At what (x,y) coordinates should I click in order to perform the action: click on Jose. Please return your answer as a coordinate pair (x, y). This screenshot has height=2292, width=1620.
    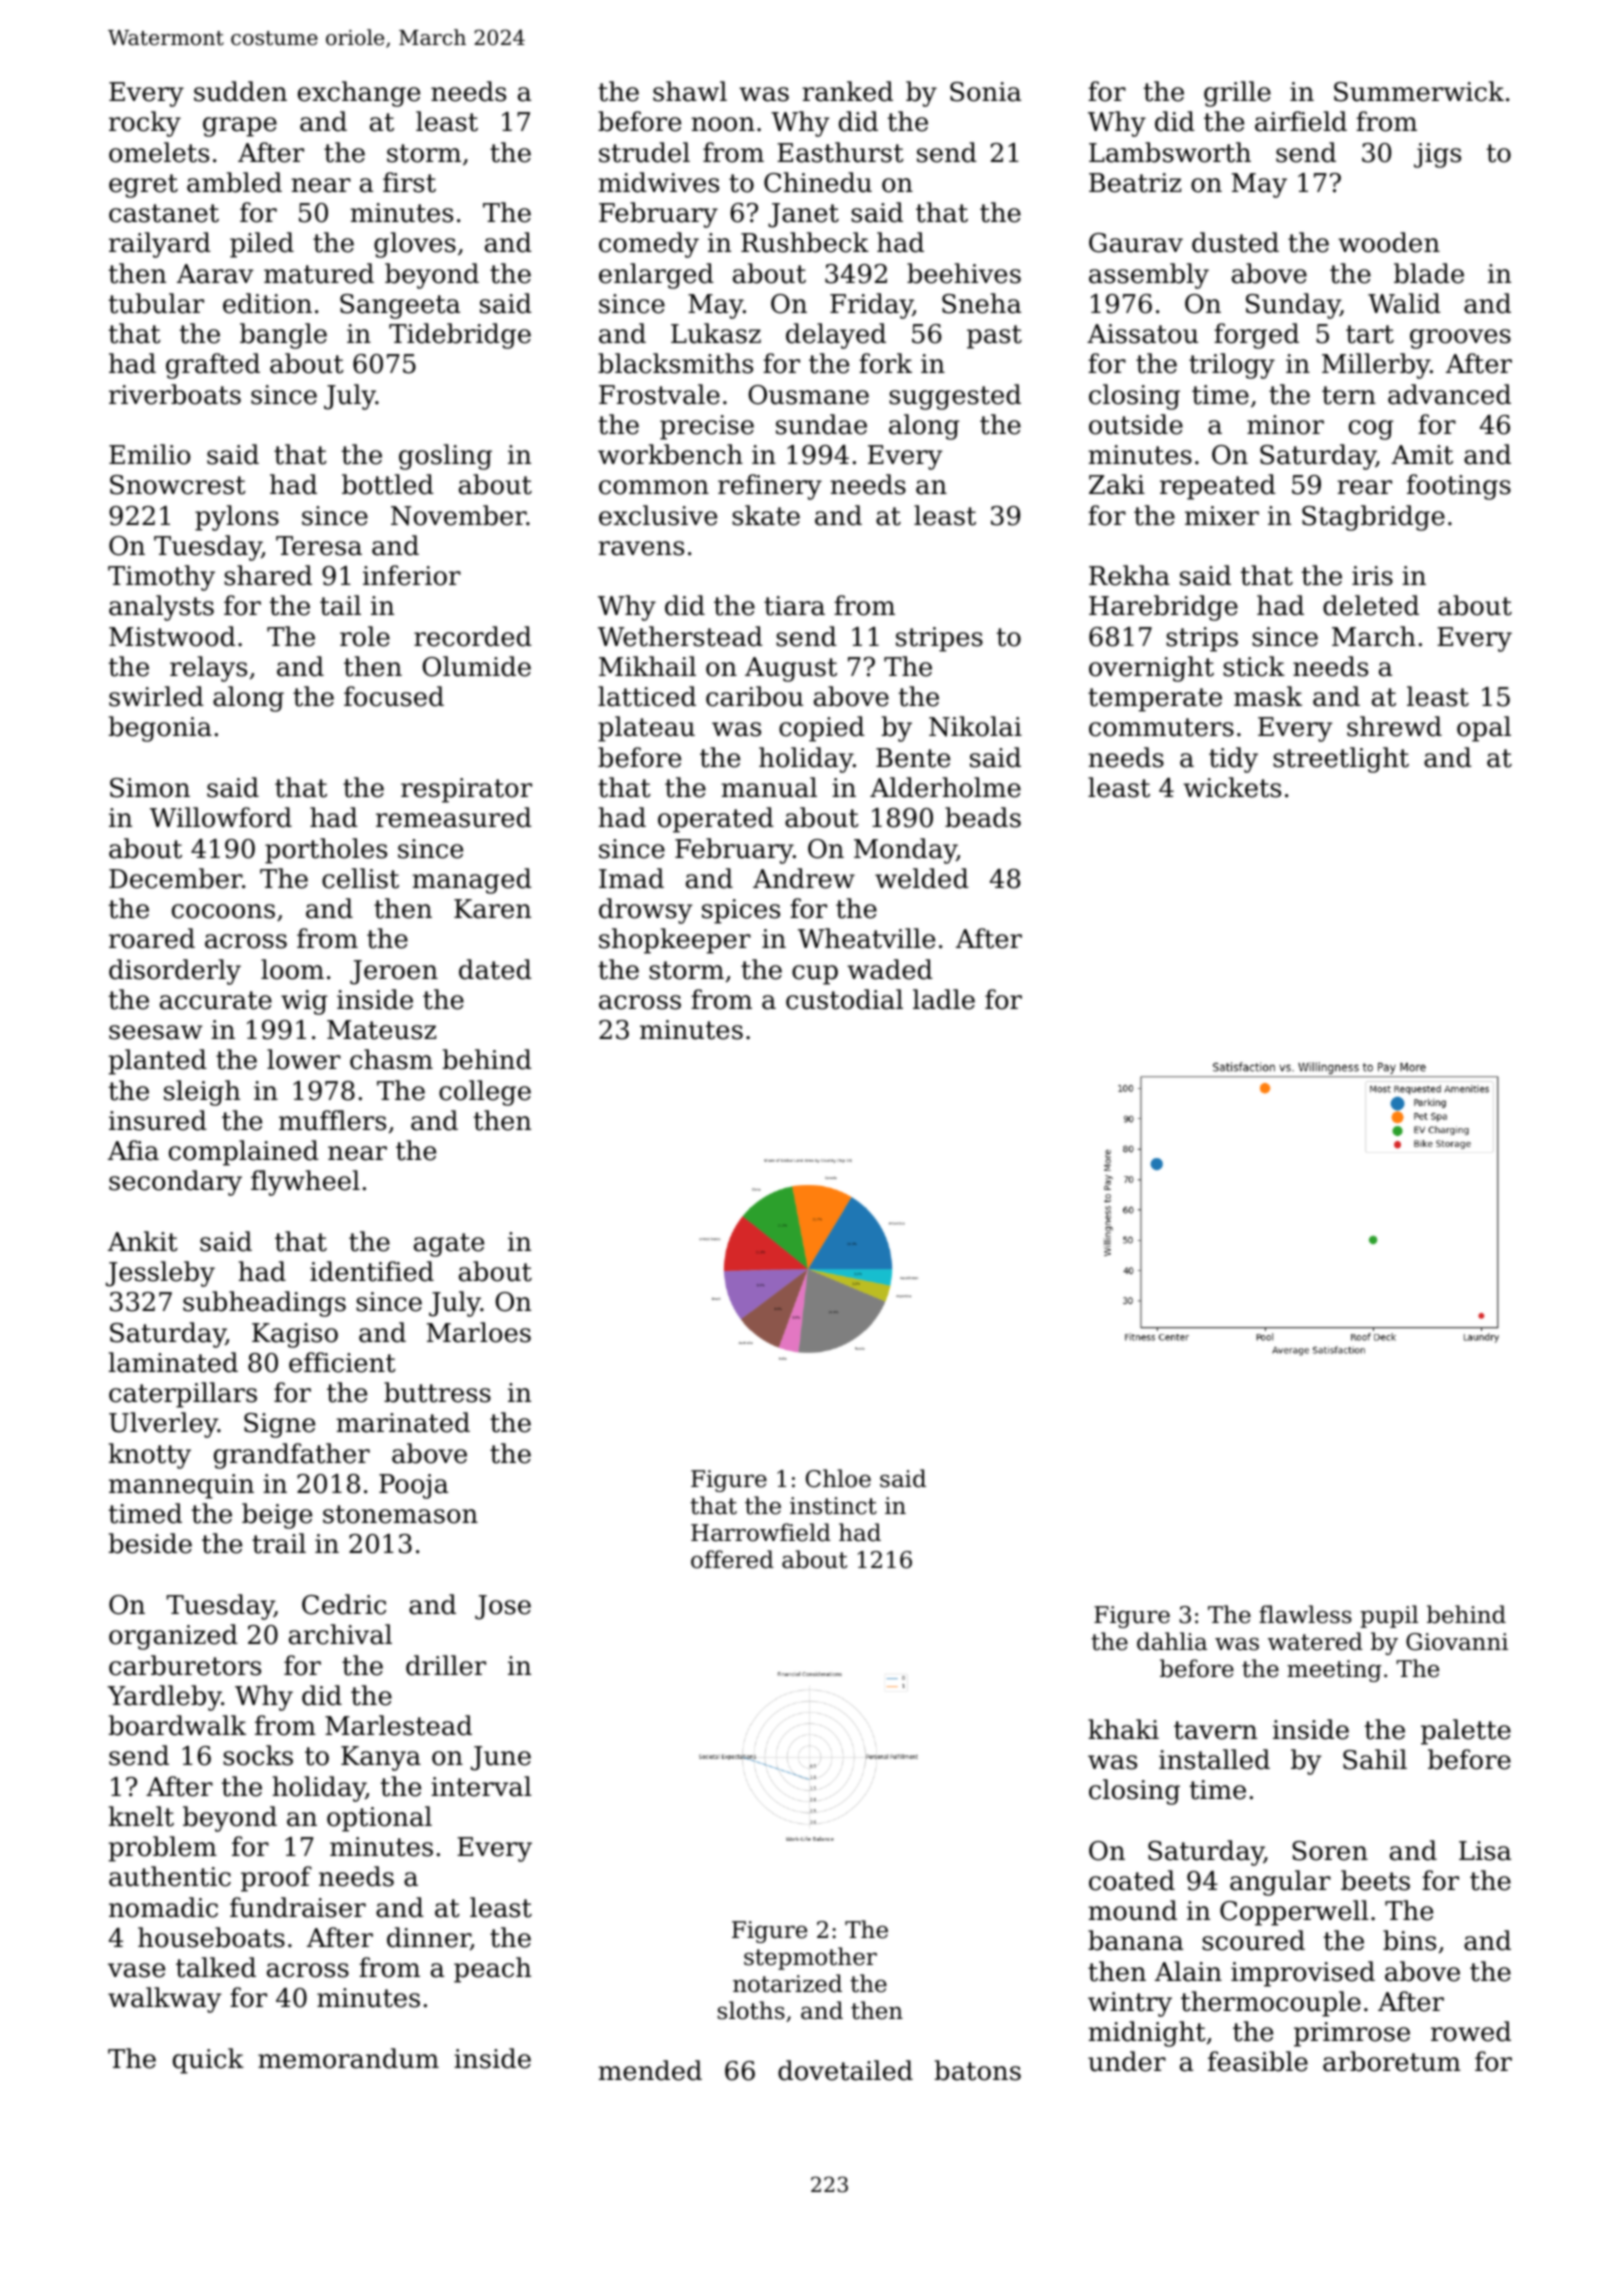
    Looking at the image, I should click on (503, 1607).
